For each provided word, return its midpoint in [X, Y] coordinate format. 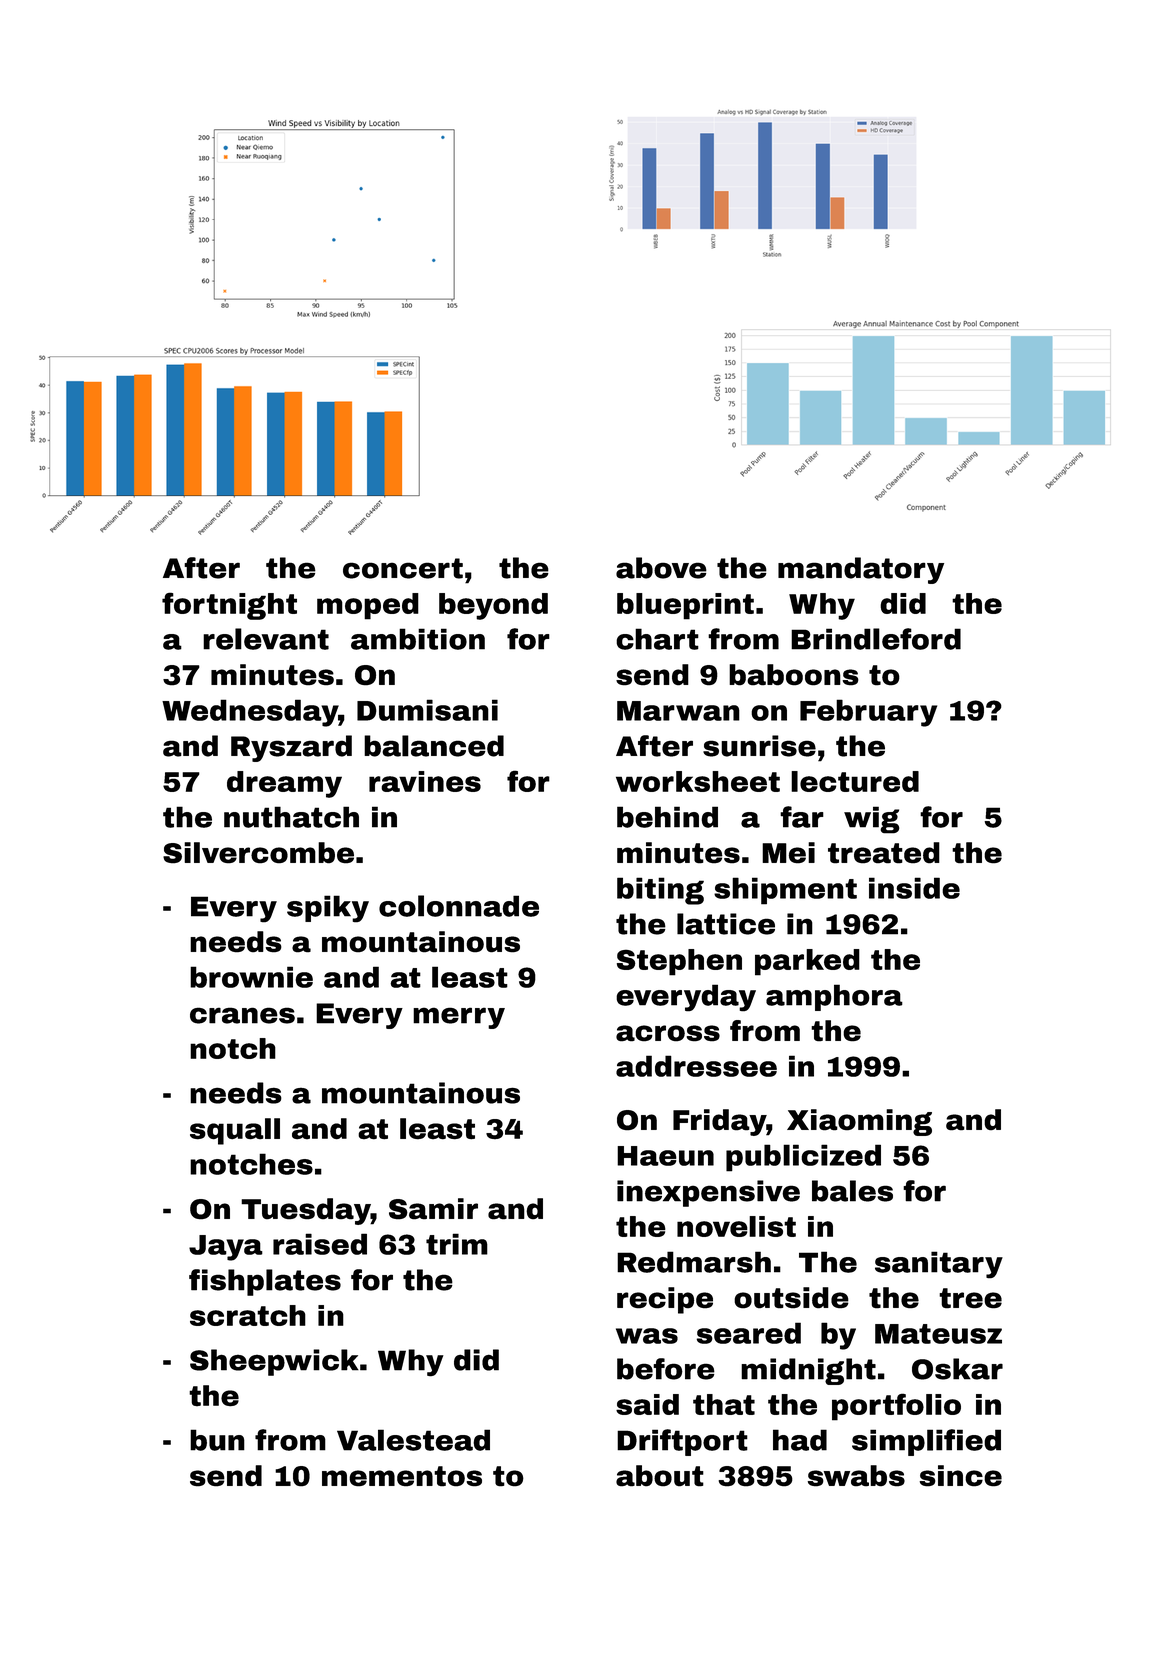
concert [403, 568]
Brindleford [876, 639]
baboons [794, 675]
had [800, 1440]
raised [320, 1244]
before [666, 1369]
